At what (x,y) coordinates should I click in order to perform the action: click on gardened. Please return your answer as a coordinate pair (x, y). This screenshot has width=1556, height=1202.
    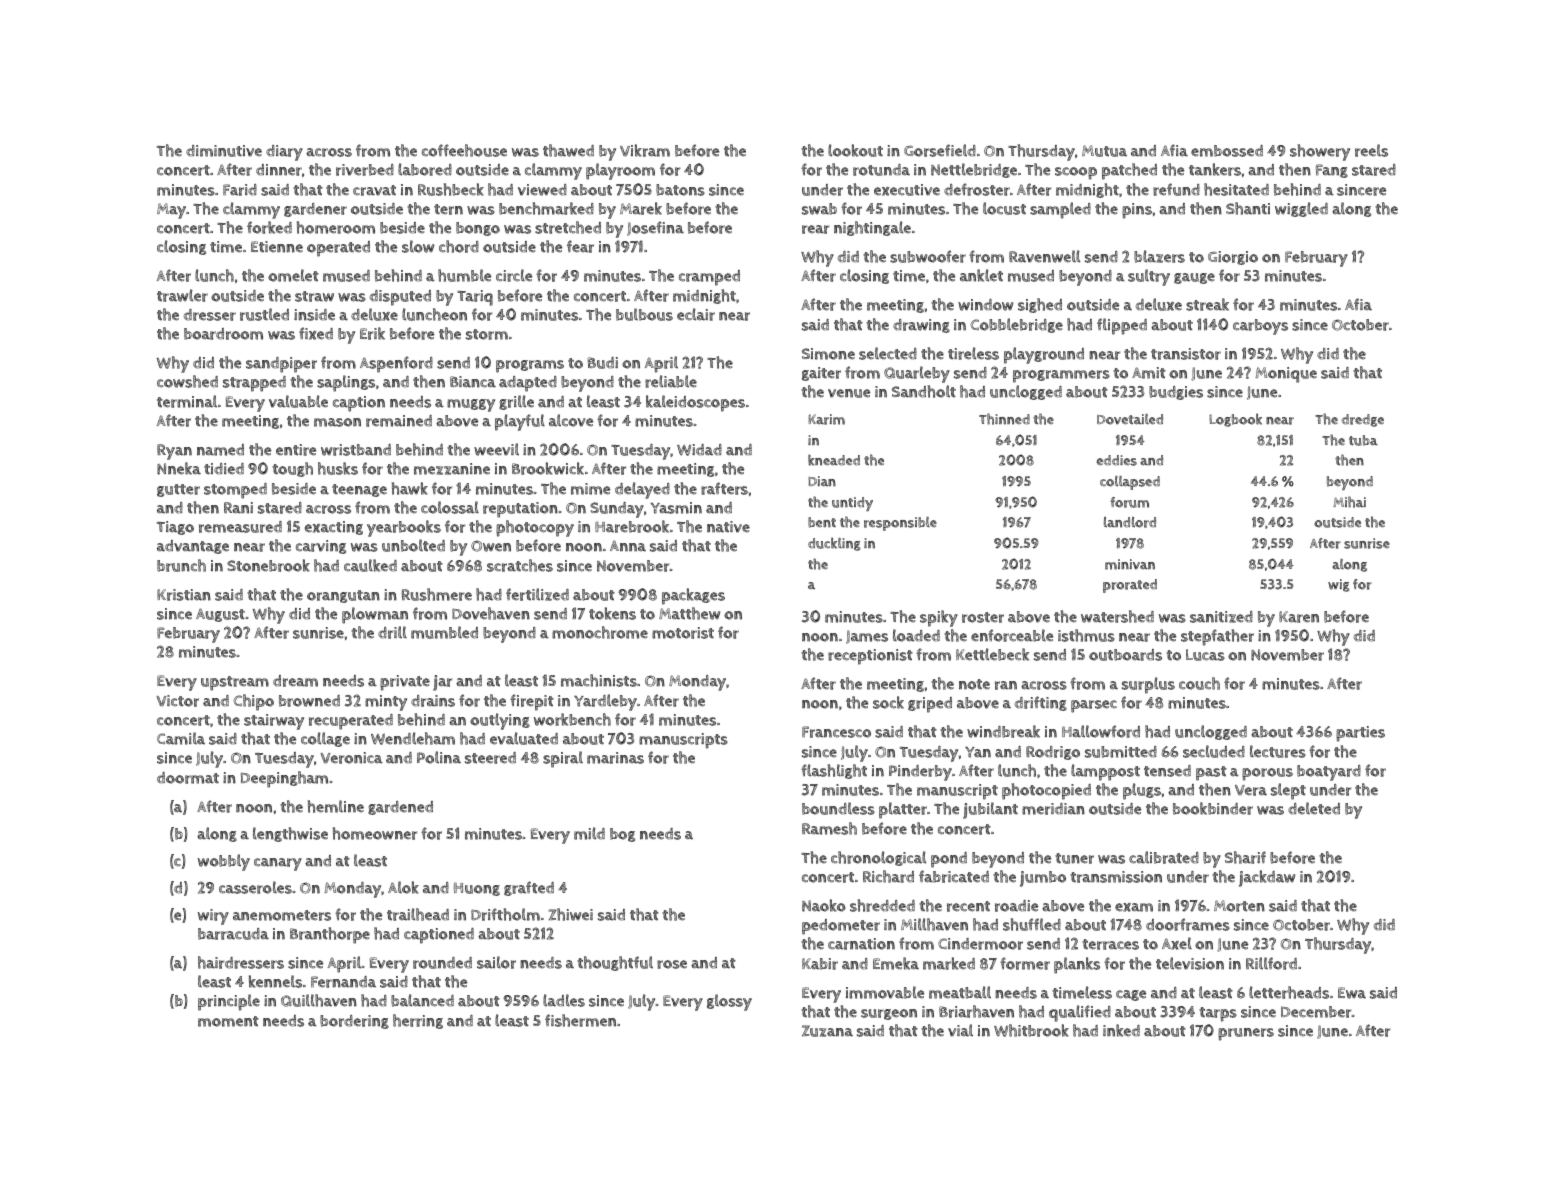
    Looking at the image, I should click on (400, 808).
